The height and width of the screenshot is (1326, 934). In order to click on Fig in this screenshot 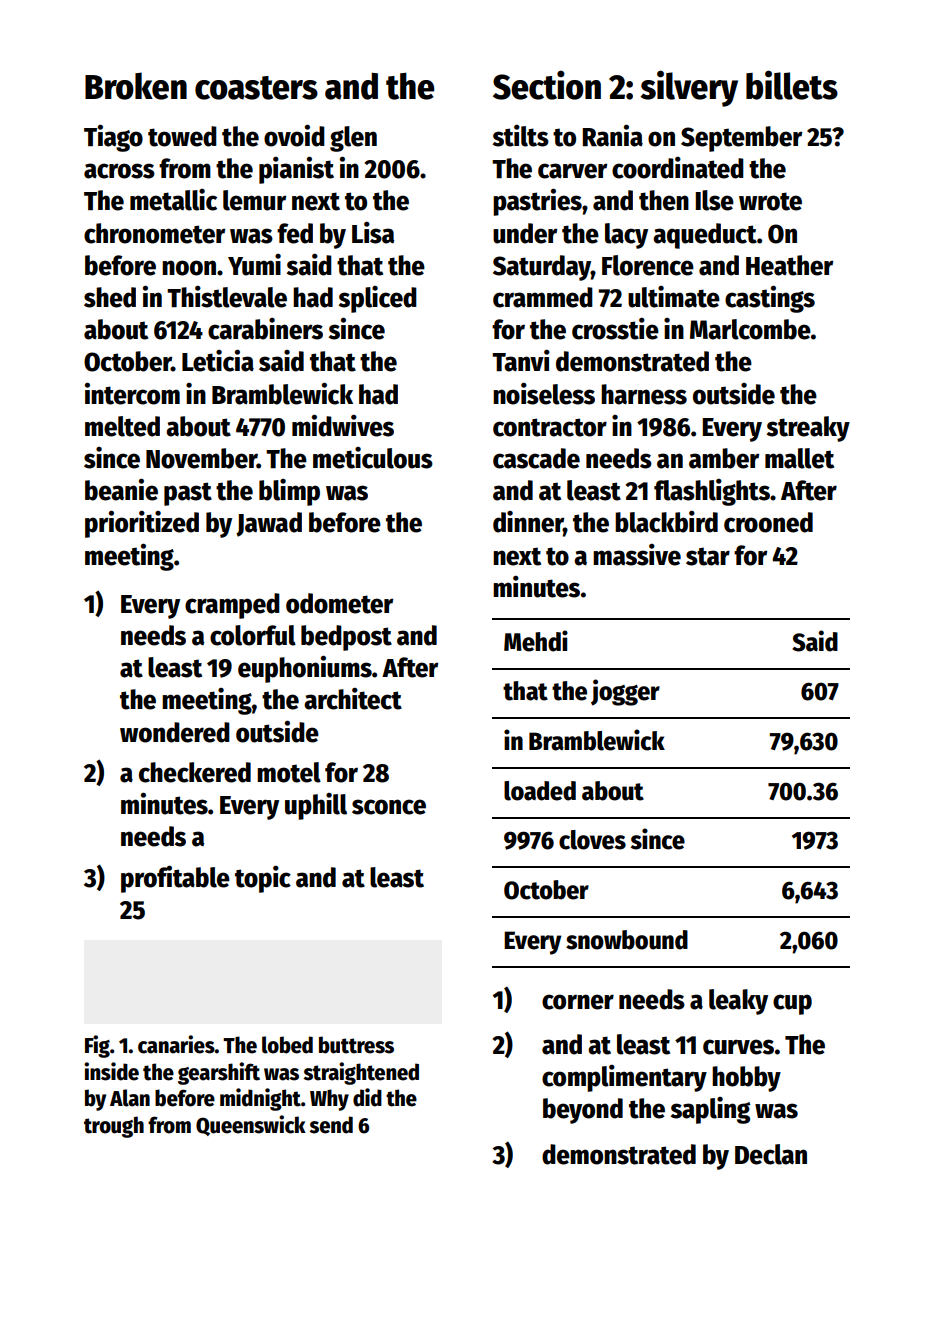, I will do `click(97, 1046)`.
